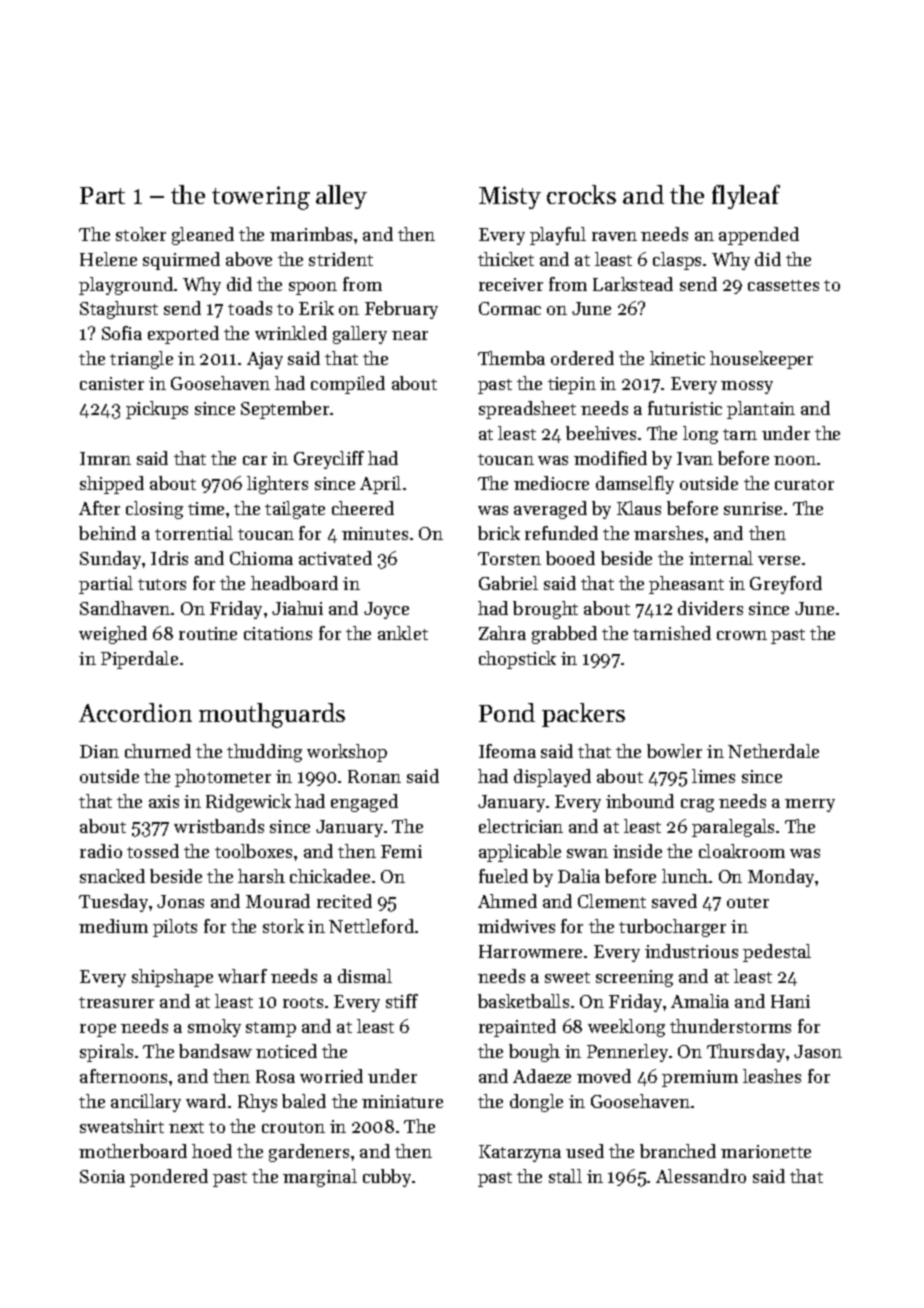  What do you see at coordinates (499, 533) in the document?
I see `brick` at bounding box center [499, 533].
